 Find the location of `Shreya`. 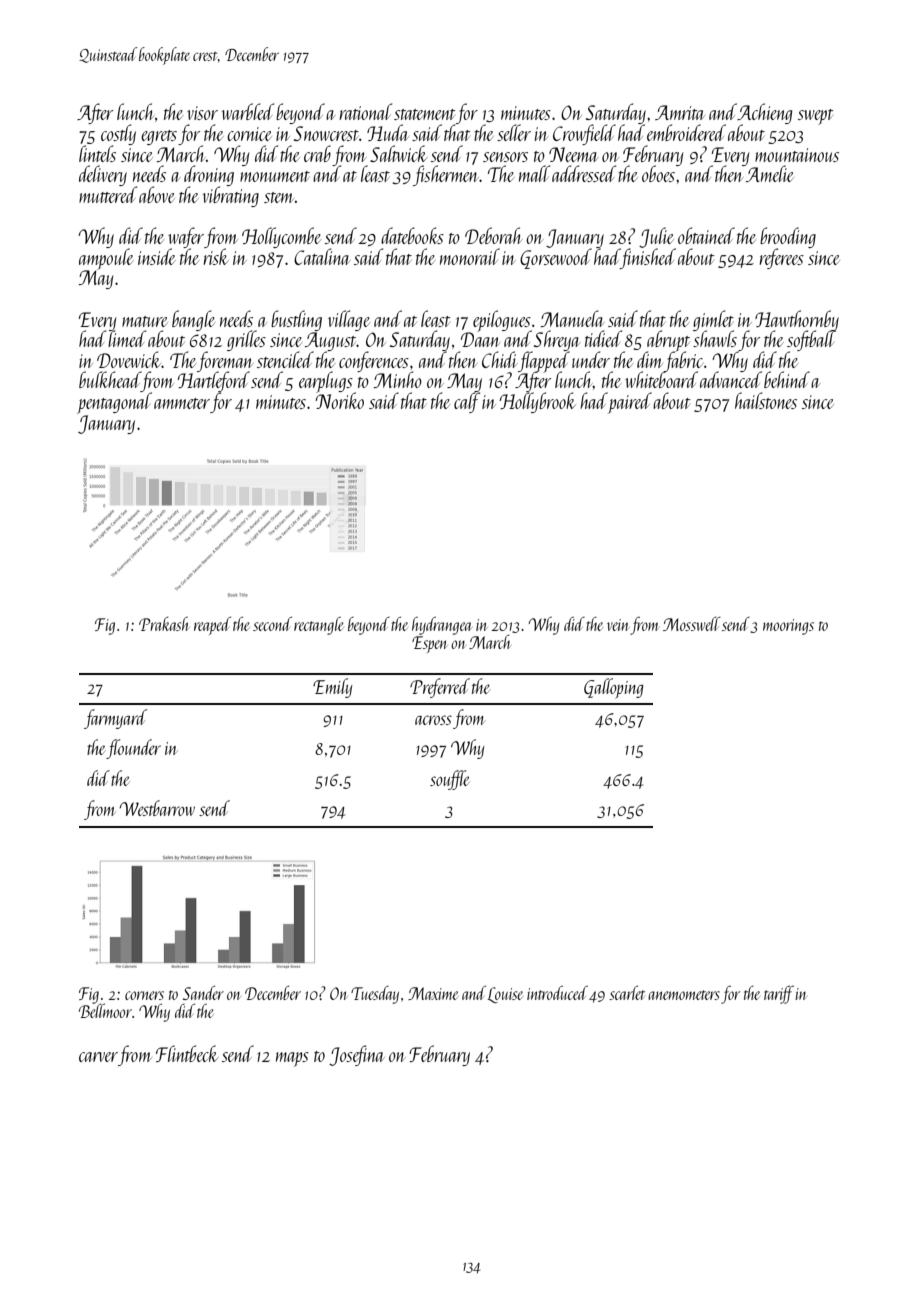

Shreya is located at coordinates (557, 340).
